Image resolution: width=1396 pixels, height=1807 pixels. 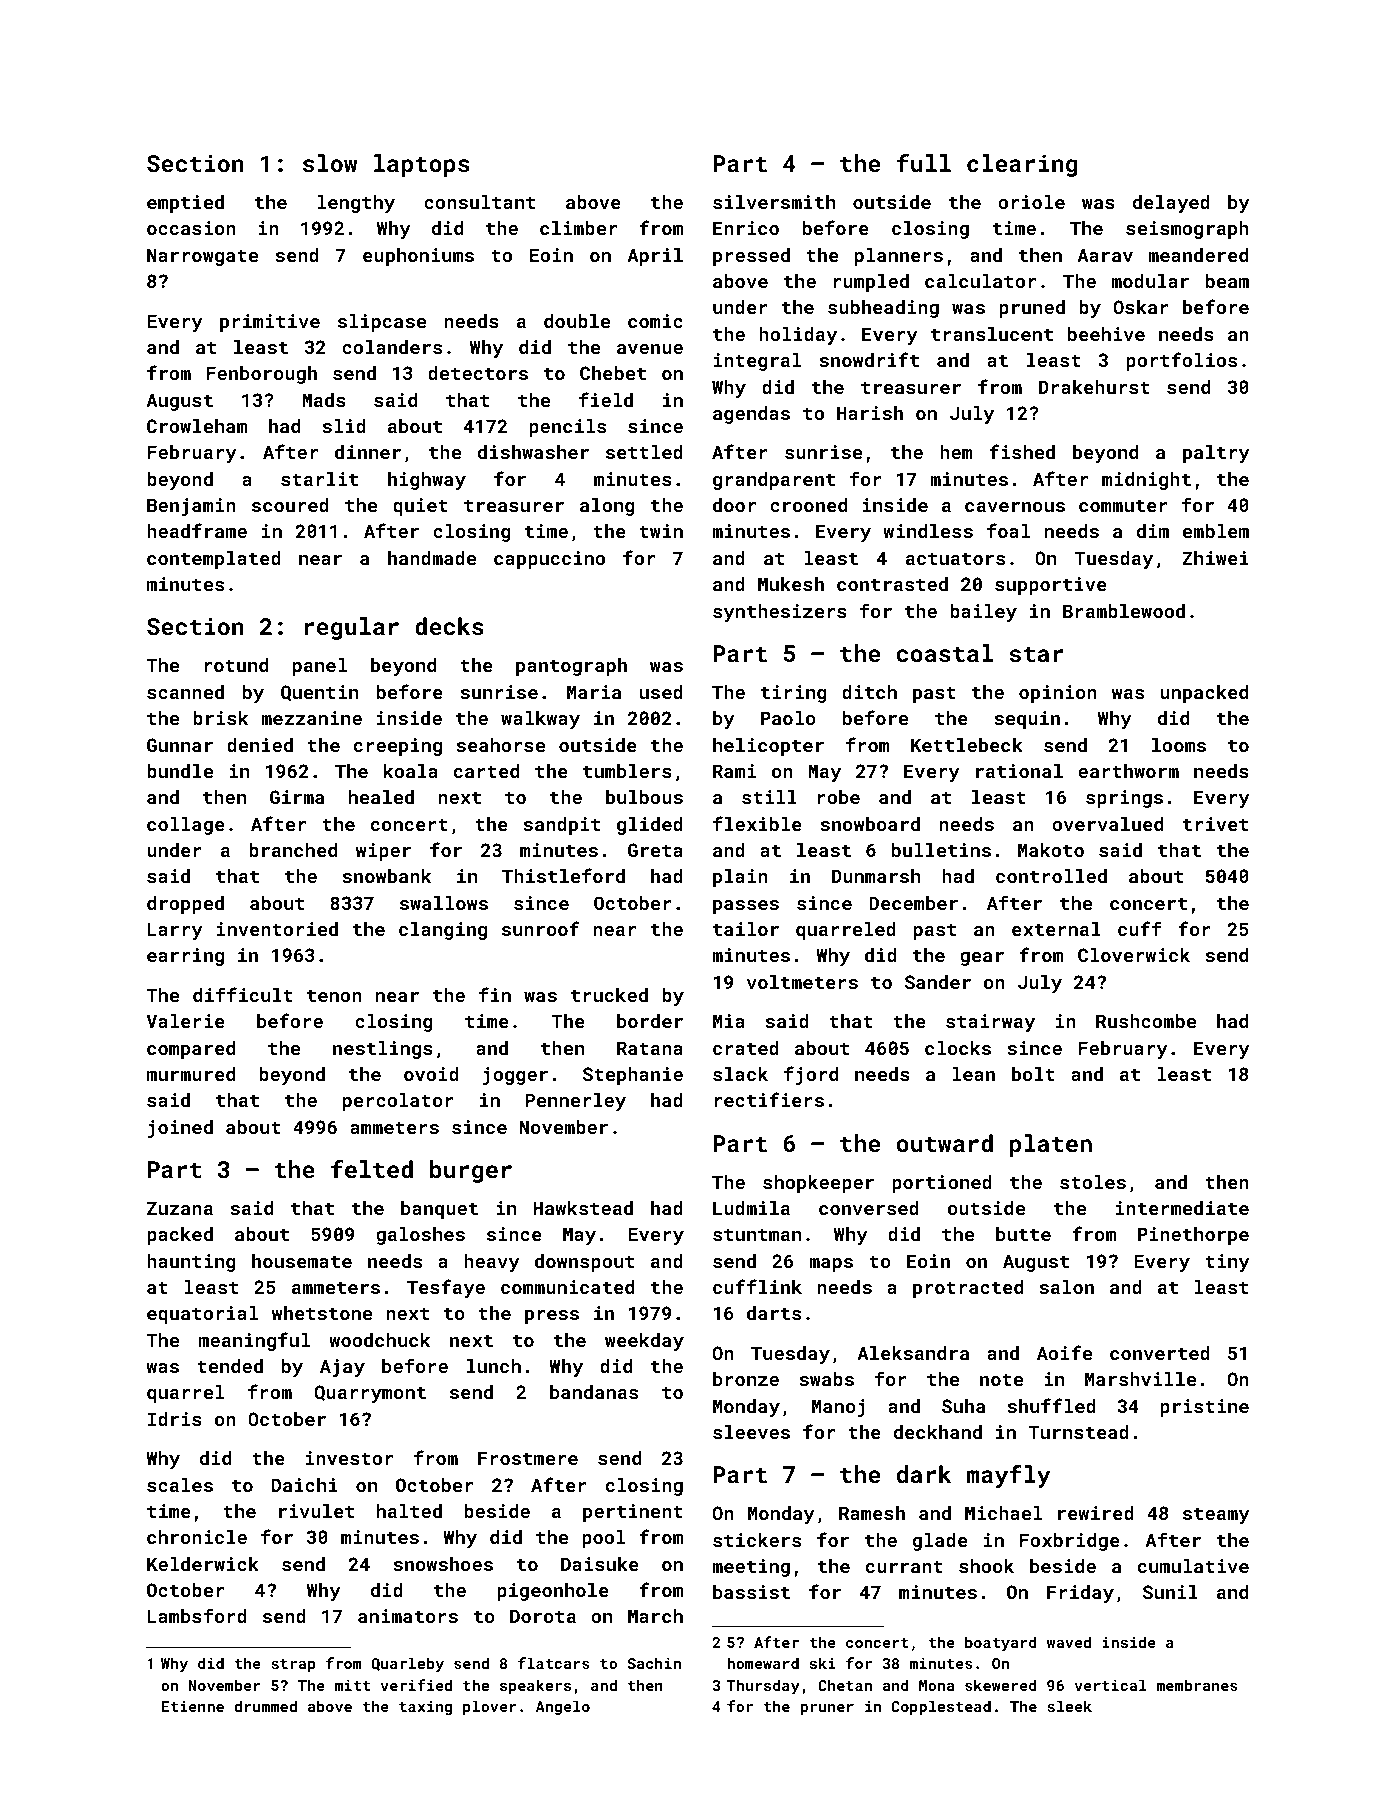 I want to click on calculator, so click(x=980, y=281).
